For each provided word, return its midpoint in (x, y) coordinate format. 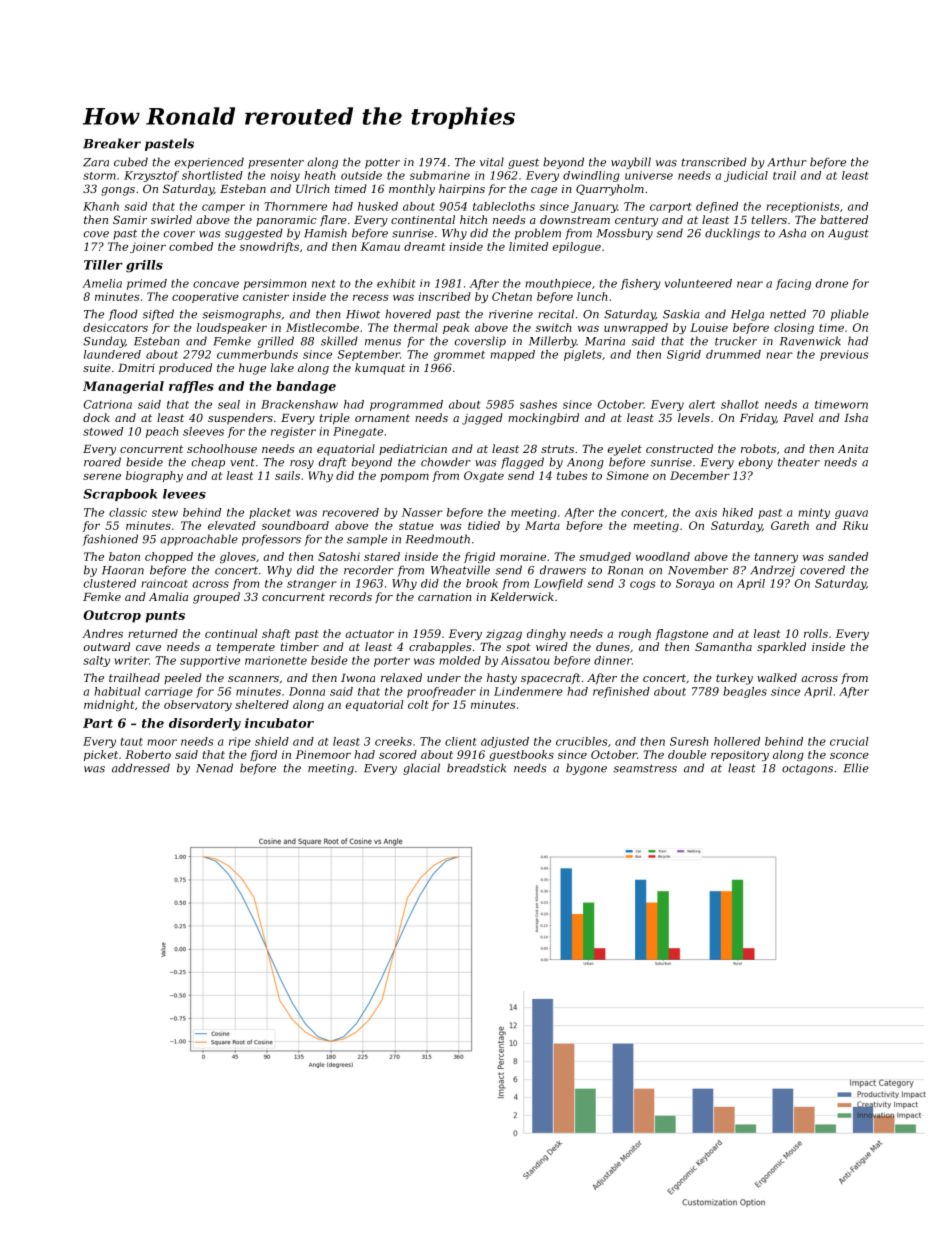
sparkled (781, 647)
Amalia (168, 596)
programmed (406, 405)
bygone (586, 769)
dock (96, 417)
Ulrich (312, 188)
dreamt (424, 246)
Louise (709, 327)
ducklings (732, 234)
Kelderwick (522, 596)
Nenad (214, 768)
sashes (538, 404)
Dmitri (136, 368)
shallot (740, 404)
